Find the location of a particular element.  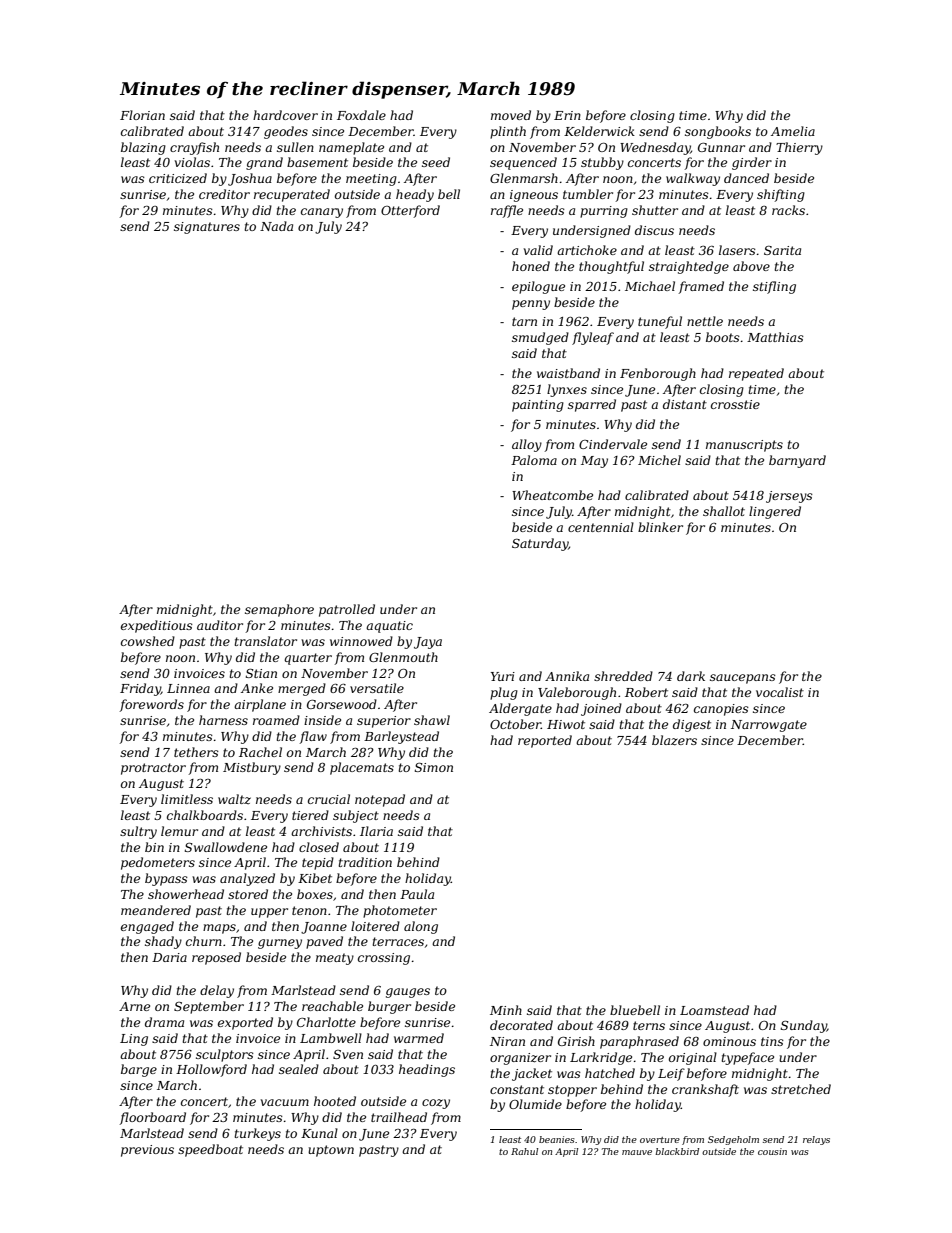

artichoke is located at coordinates (587, 250).
